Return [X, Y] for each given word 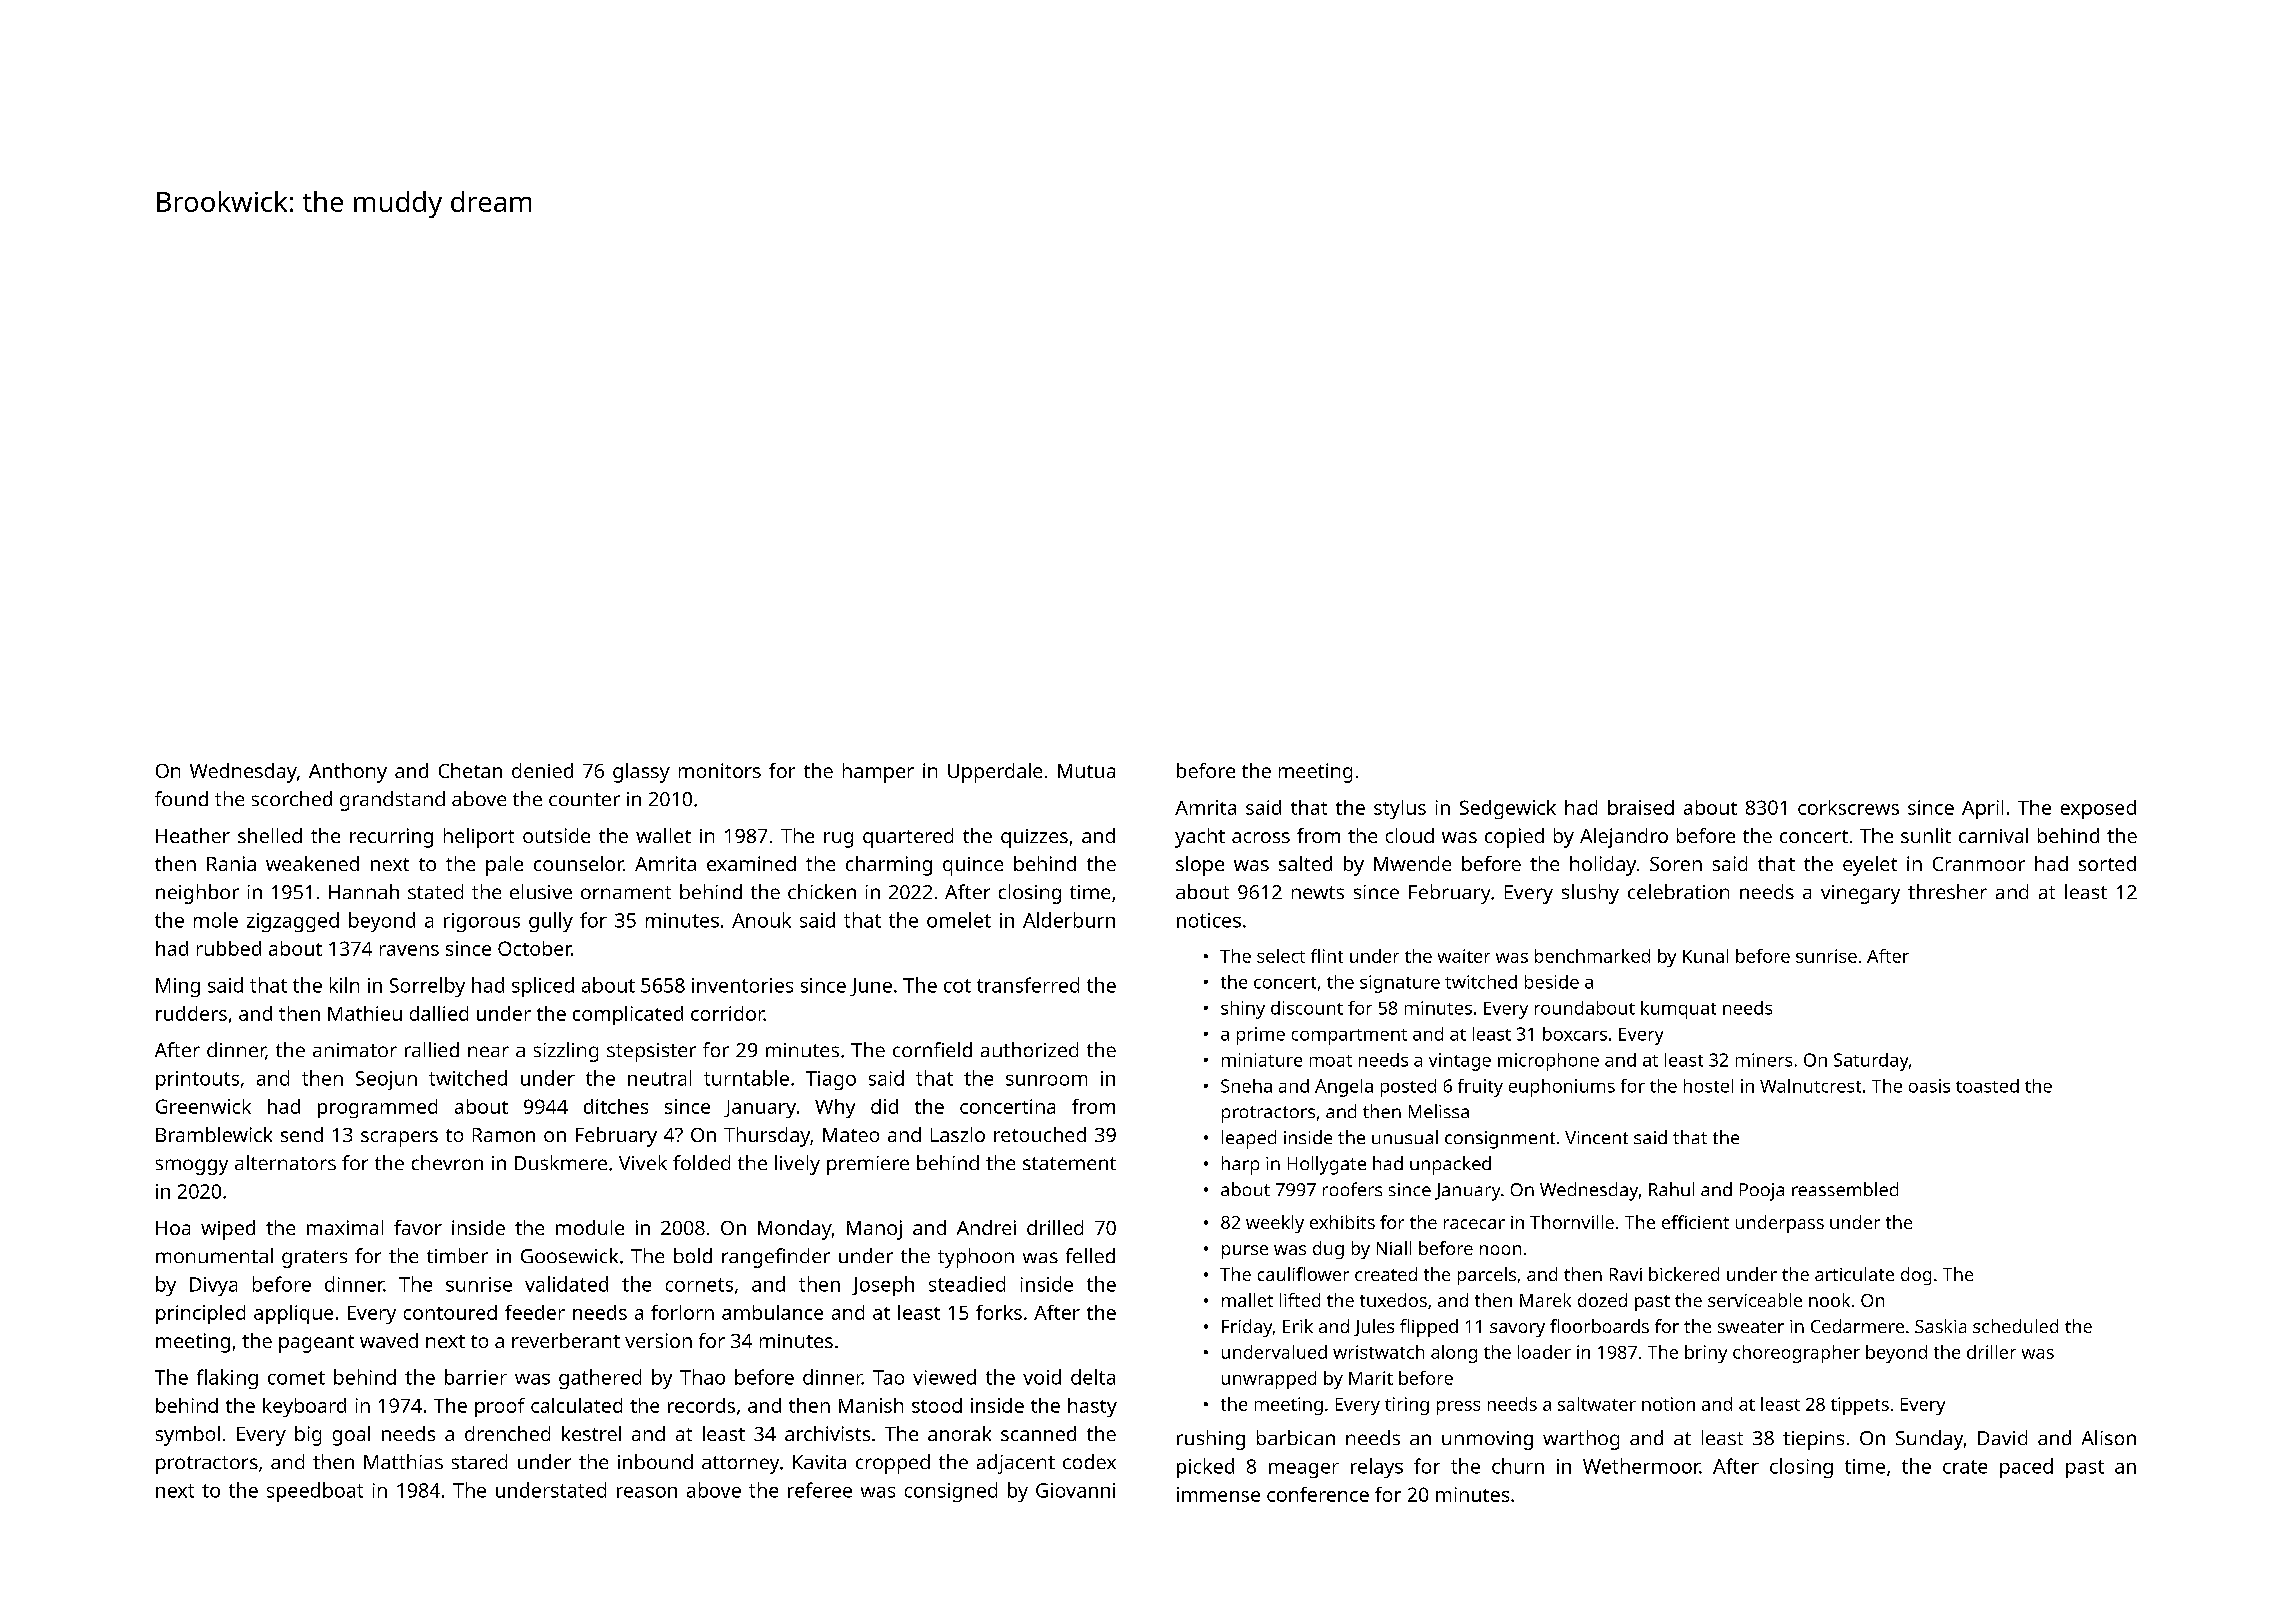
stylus [1400, 809]
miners [1764, 1060]
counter [584, 799]
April [1982, 809]
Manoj [874, 1230]
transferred [1028, 985]
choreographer [1796, 1354]
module [590, 1227]
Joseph [883, 1286]
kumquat [1678, 1010]
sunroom [1046, 1080]
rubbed [229, 948]
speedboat [315, 1492]
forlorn [682, 1312]
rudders [191, 1013]
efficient [1695, 1222]
